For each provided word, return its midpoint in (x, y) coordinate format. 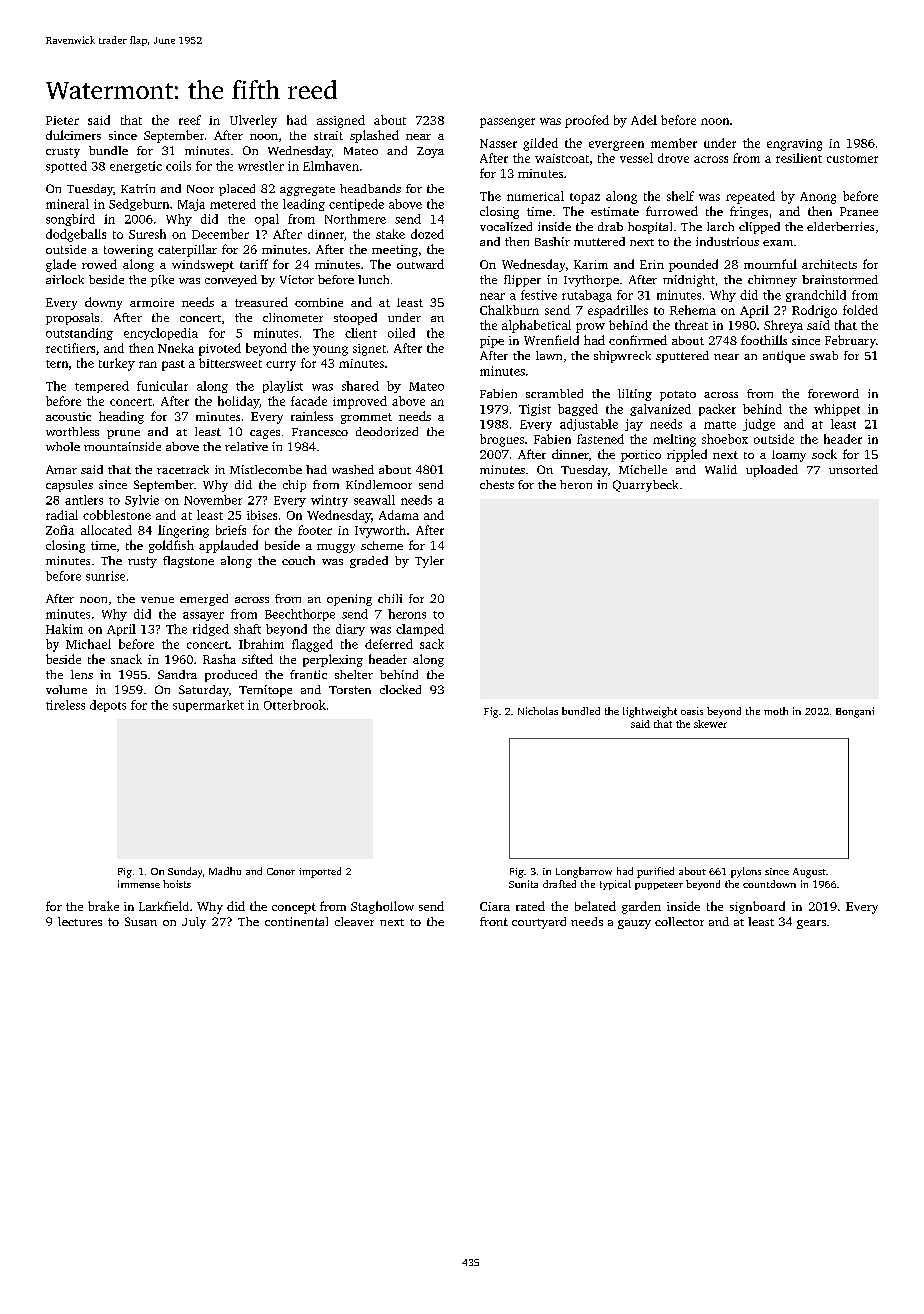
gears (811, 924)
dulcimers (73, 135)
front (494, 921)
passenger (507, 123)
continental (296, 921)
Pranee (859, 211)
